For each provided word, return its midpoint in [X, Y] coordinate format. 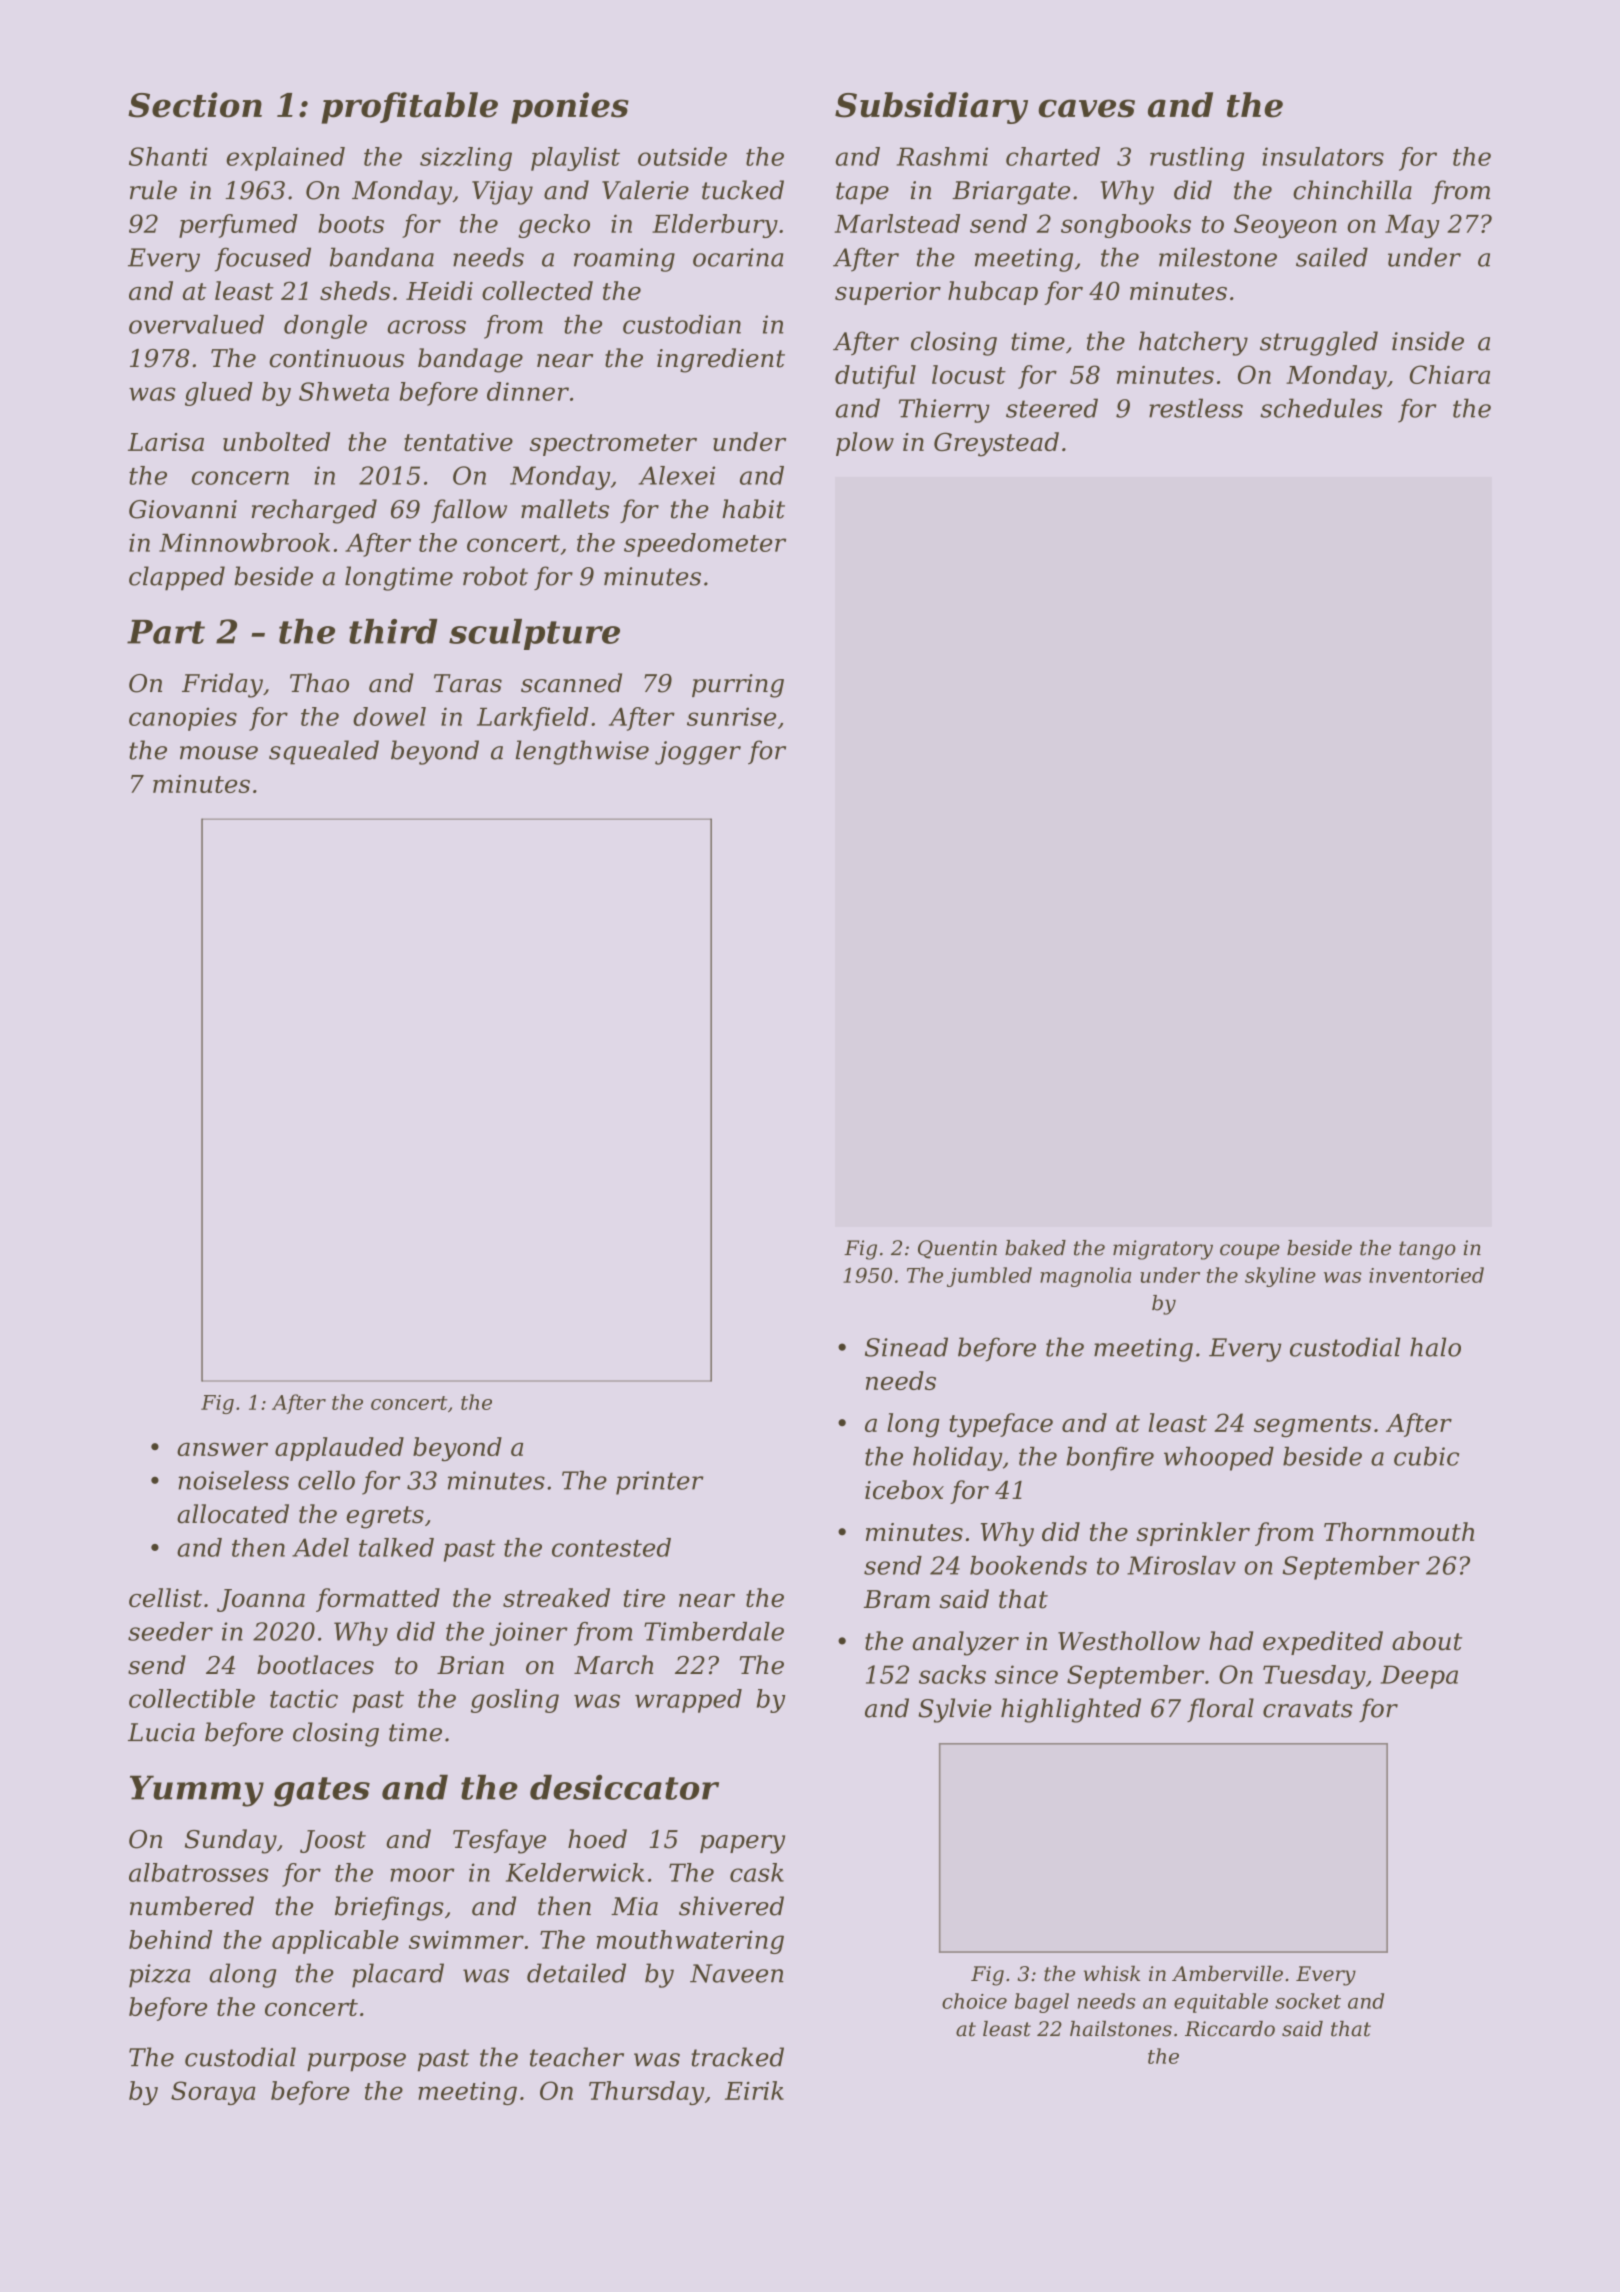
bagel [1042, 2003]
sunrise [731, 716]
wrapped [688, 1701]
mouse [219, 753]
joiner [529, 1634]
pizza [159, 1976]
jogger [698, 753]
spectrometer [613, 445]
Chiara [1450, 374]
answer [222, 1449]
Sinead [906, 1347]
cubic [1426, 1456]
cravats [1308, 1709]
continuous [336, 358]
